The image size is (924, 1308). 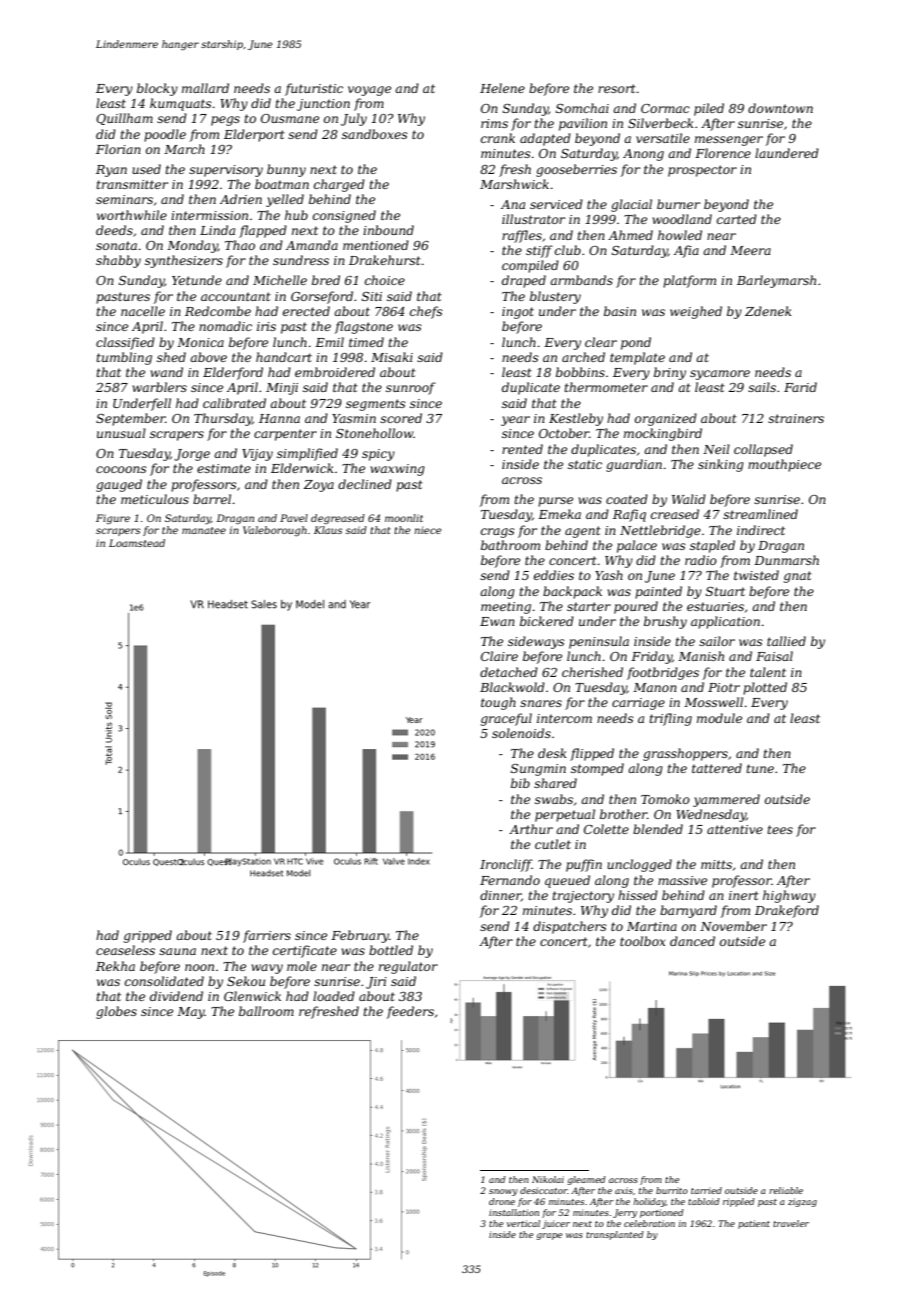 I want to click on portioned, so click(x=662, y=1213).
